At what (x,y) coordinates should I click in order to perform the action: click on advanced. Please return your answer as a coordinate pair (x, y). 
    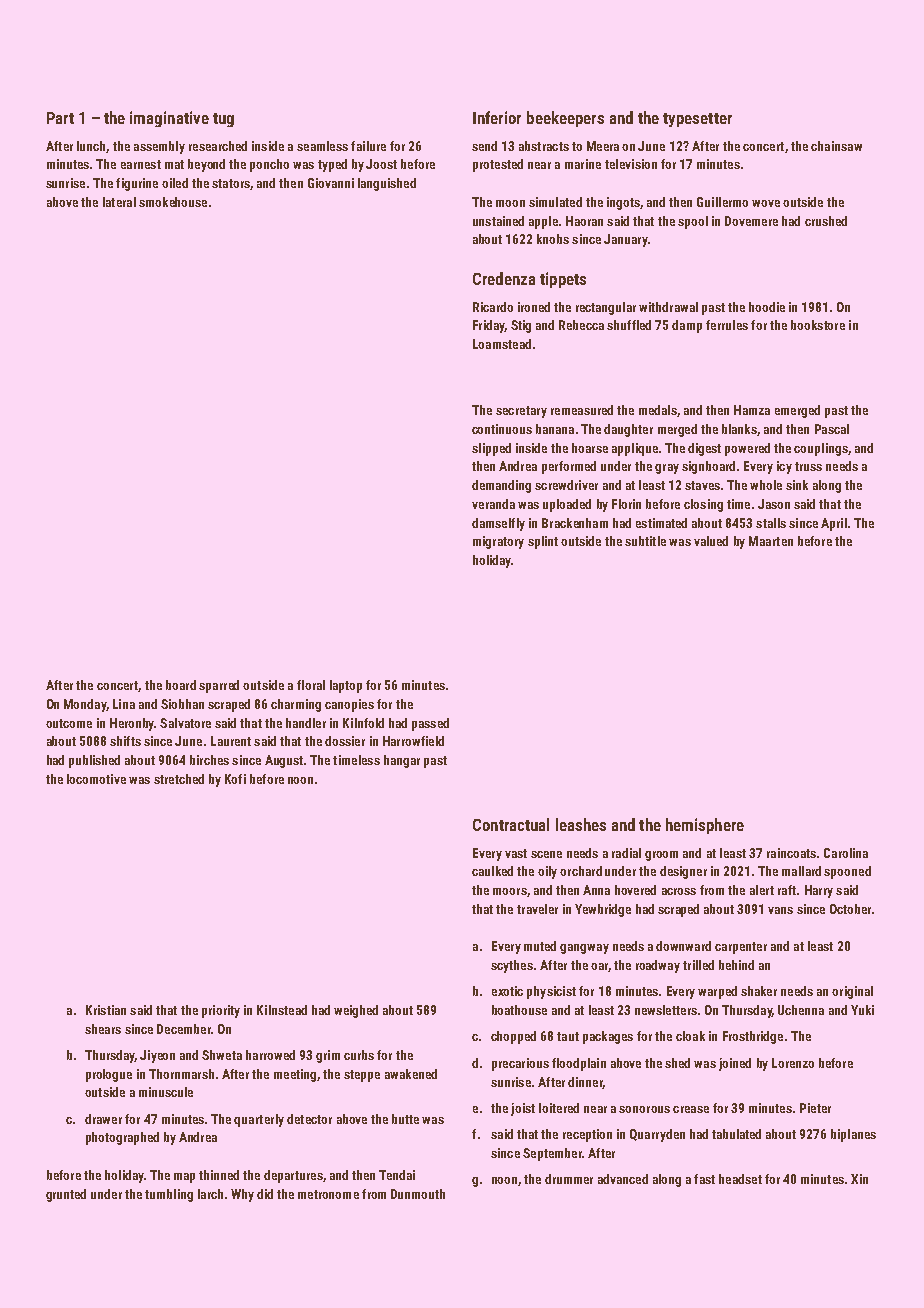
    Looking at the image, I should click on (623, 1179).
